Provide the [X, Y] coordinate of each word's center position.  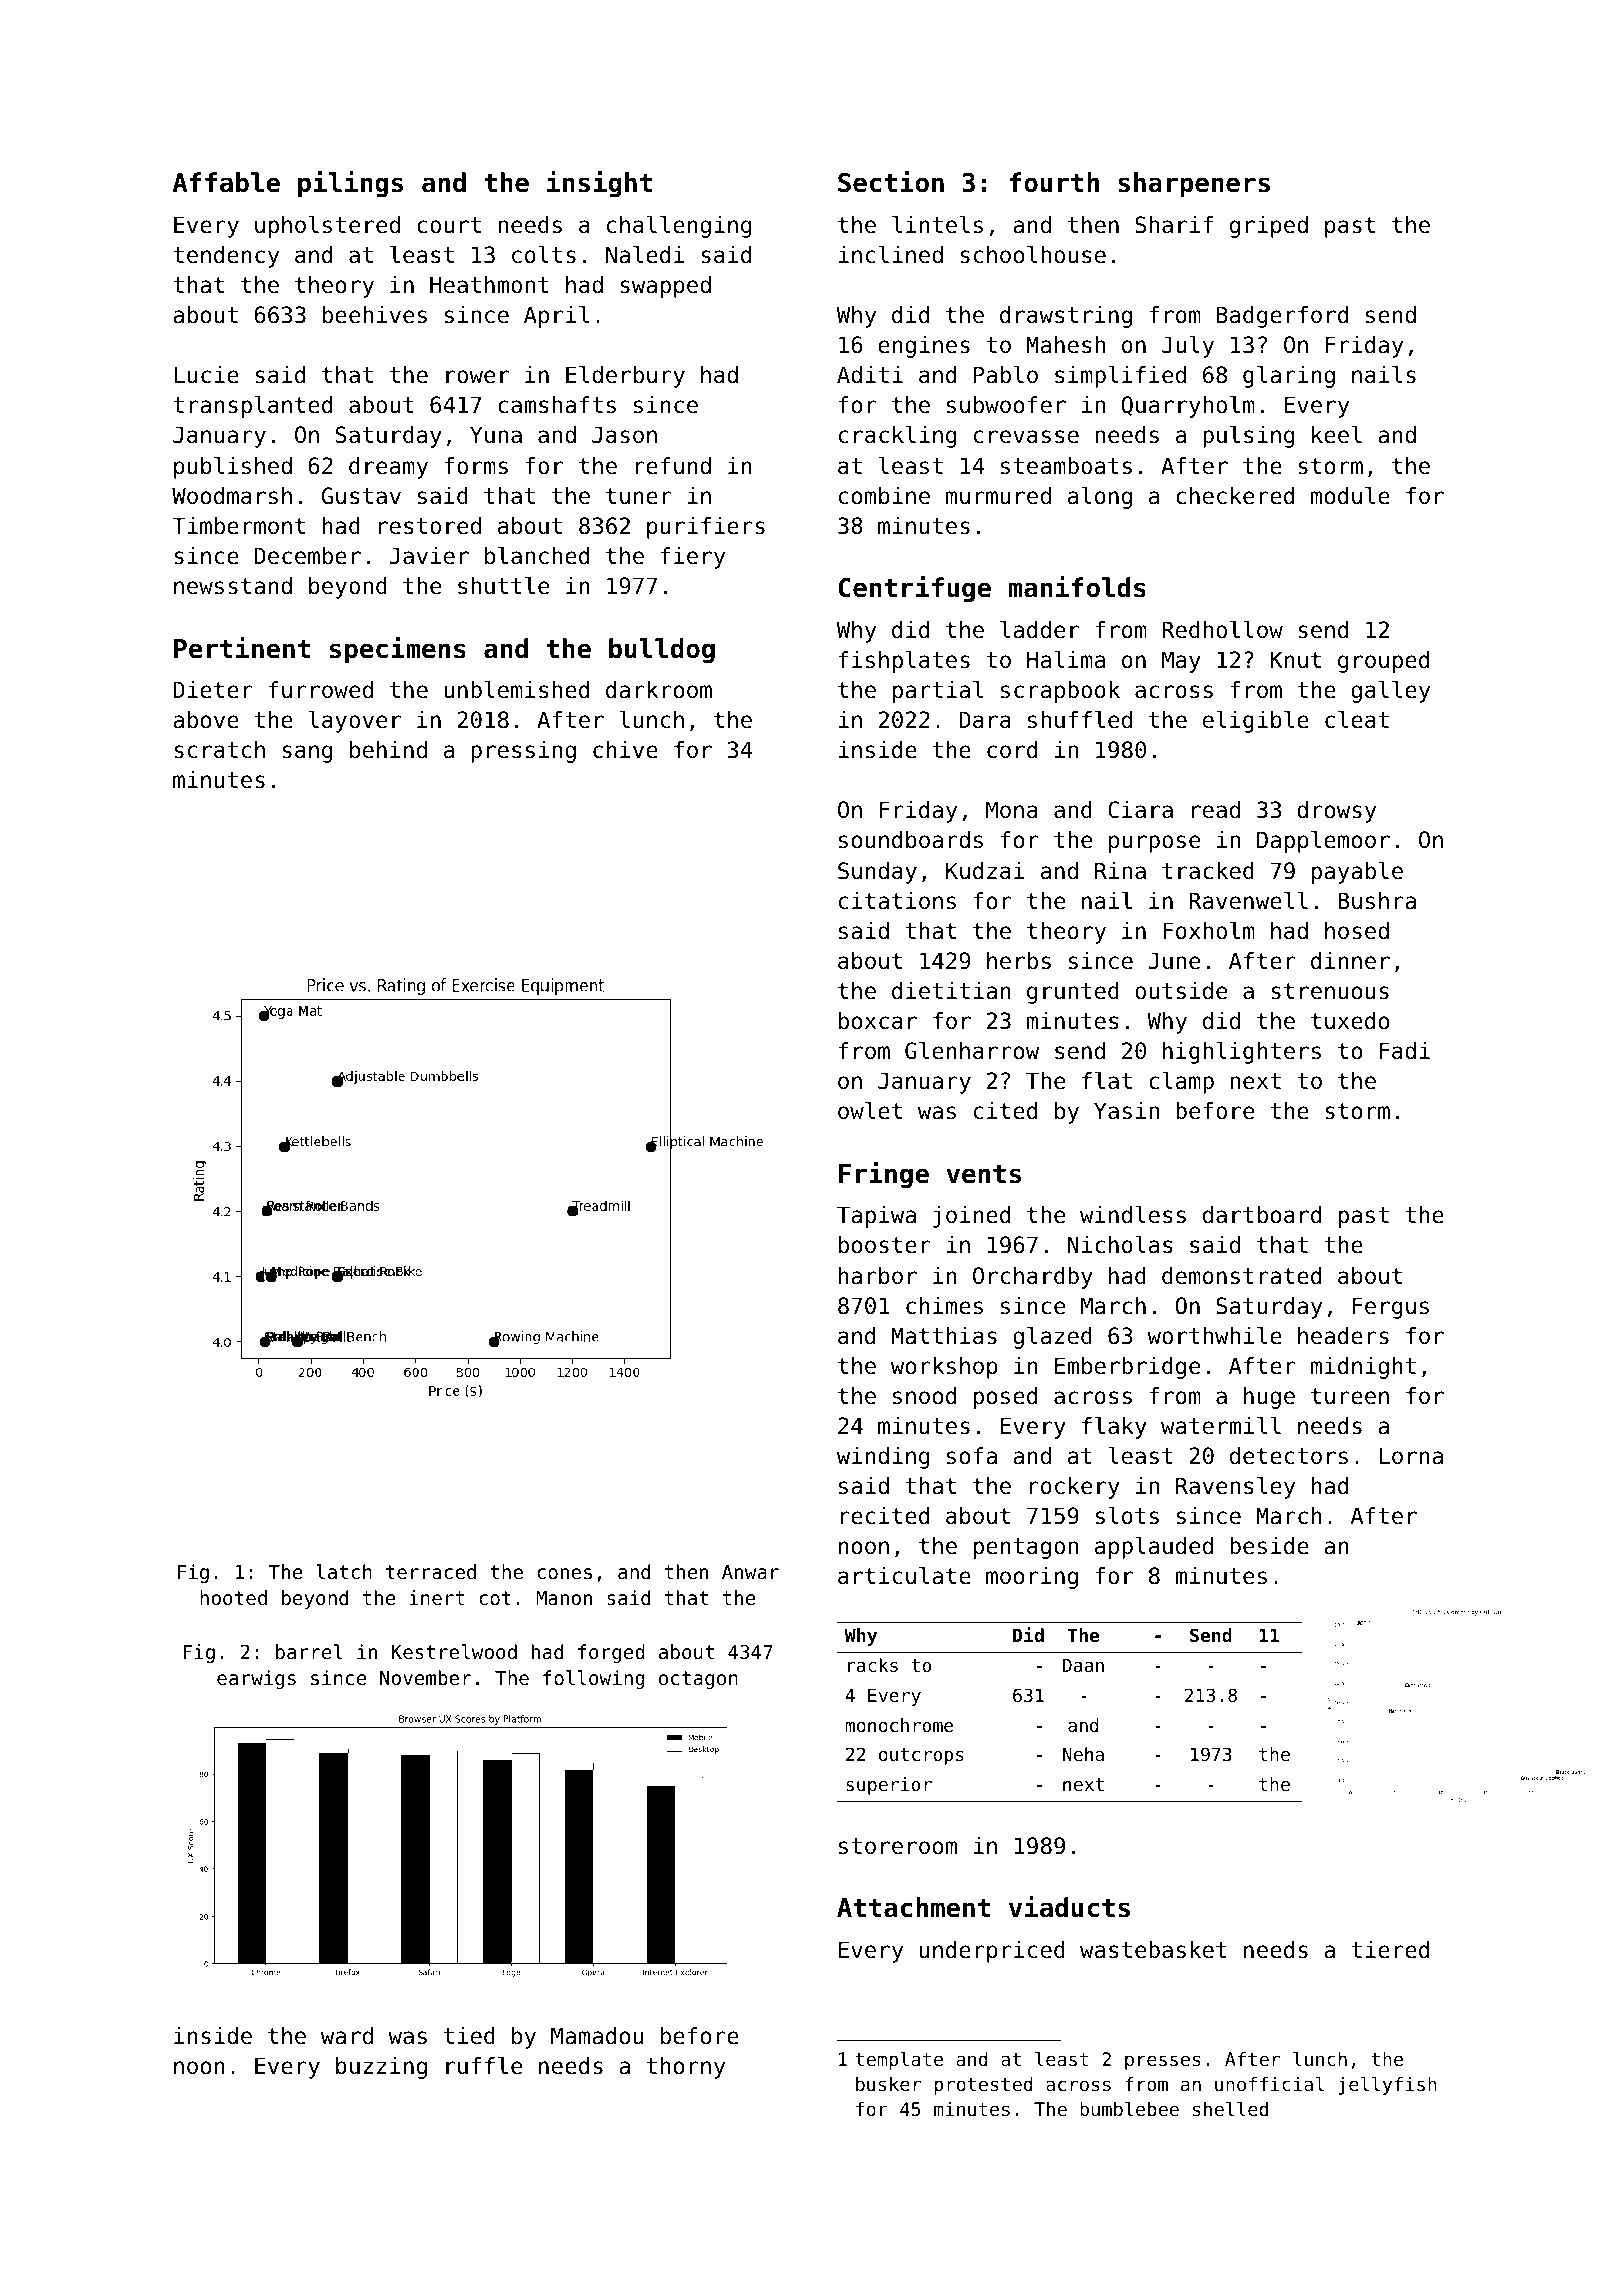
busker [888, 2084]
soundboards [911, 840]
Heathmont [489, 285]
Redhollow [1222, 630]
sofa [972, 1456]
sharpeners [1194, 185]
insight [599, 184]
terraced [431, 1571]
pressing [523, 752]
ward [347, 2036]
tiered [1390, 1950]
